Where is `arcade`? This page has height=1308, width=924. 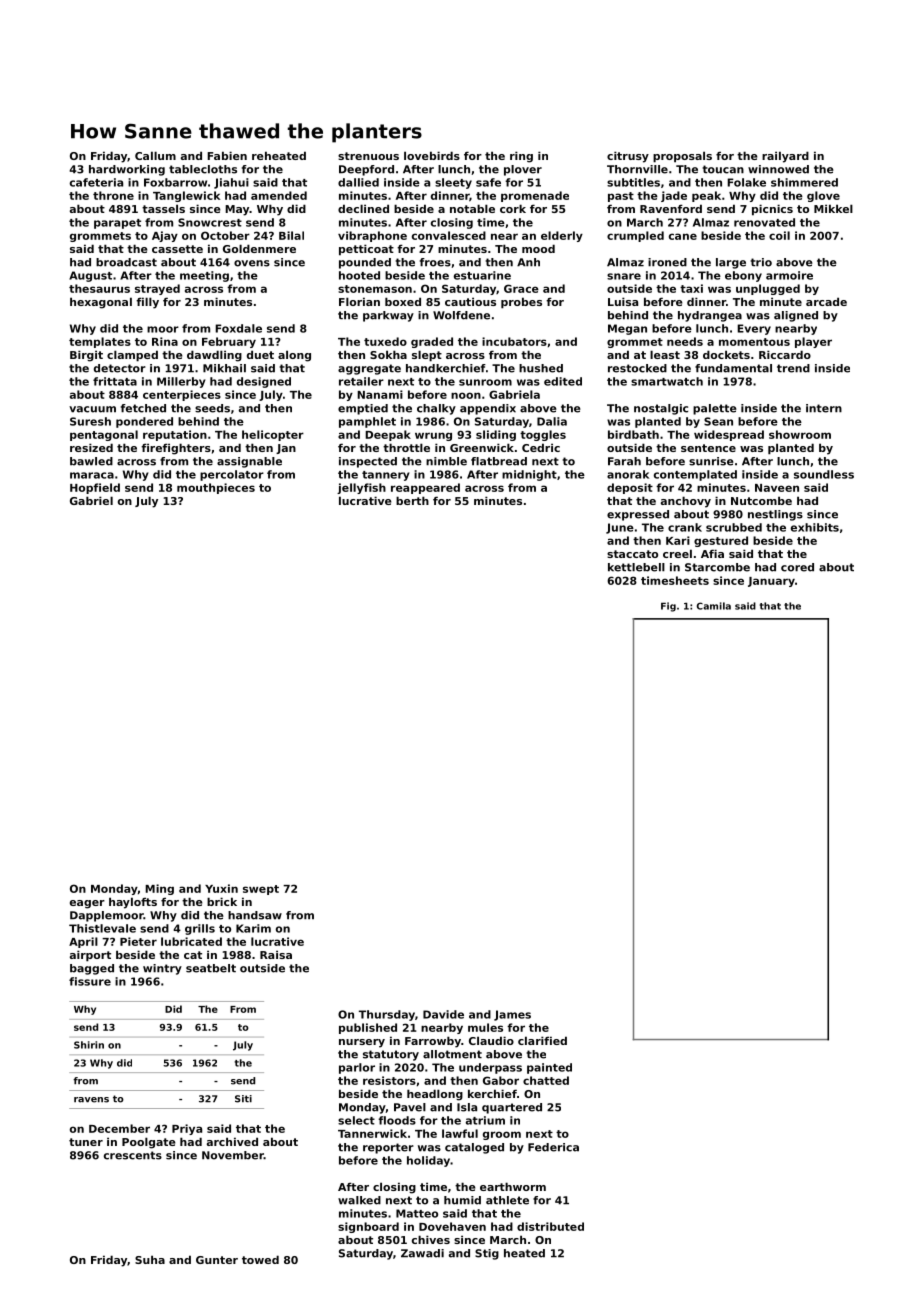
arcade is located at coordinates (826, 301).
